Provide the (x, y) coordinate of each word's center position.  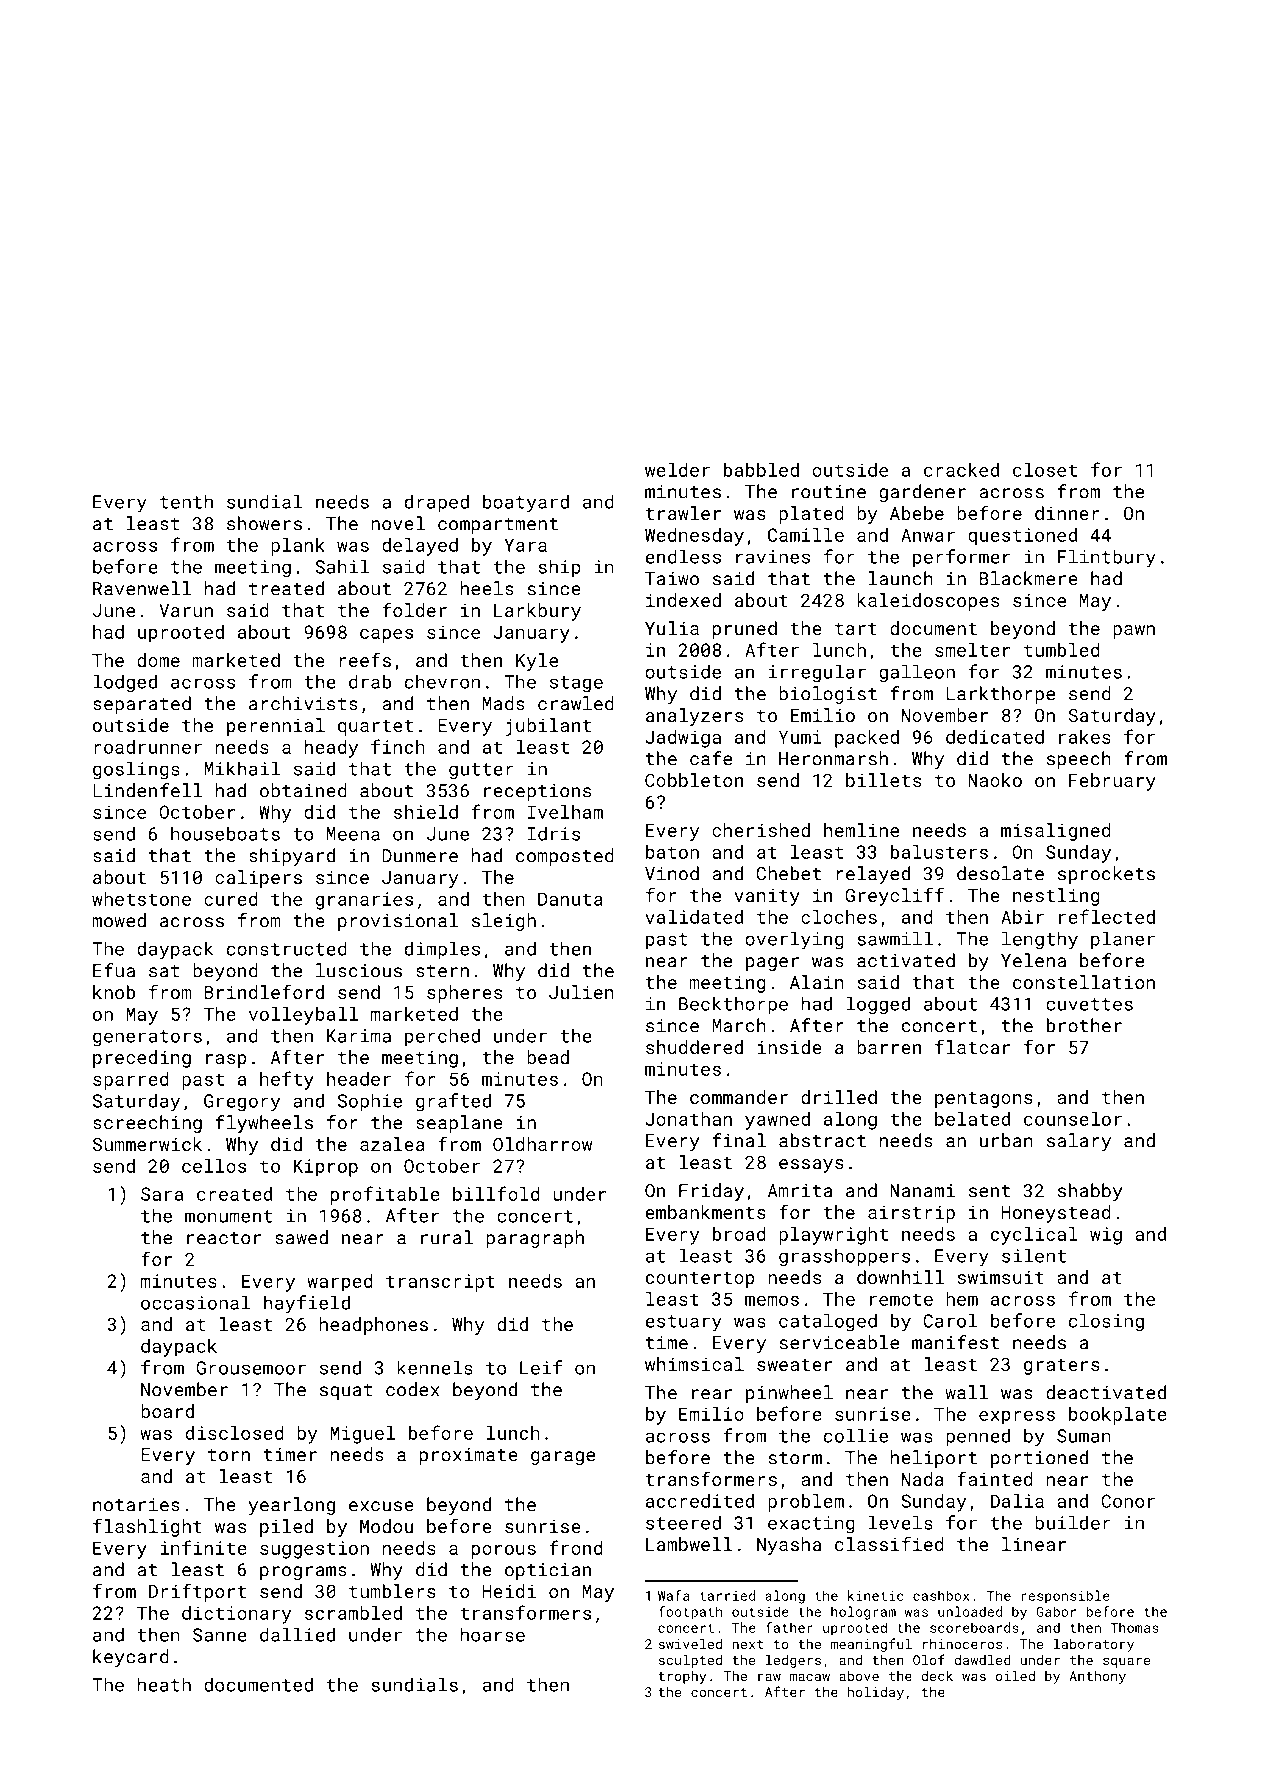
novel (398, 523)
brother (1084, 1025)
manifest (955, 1342)
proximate (469, 1456)
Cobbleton (694, 780)
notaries (136, 1505)
